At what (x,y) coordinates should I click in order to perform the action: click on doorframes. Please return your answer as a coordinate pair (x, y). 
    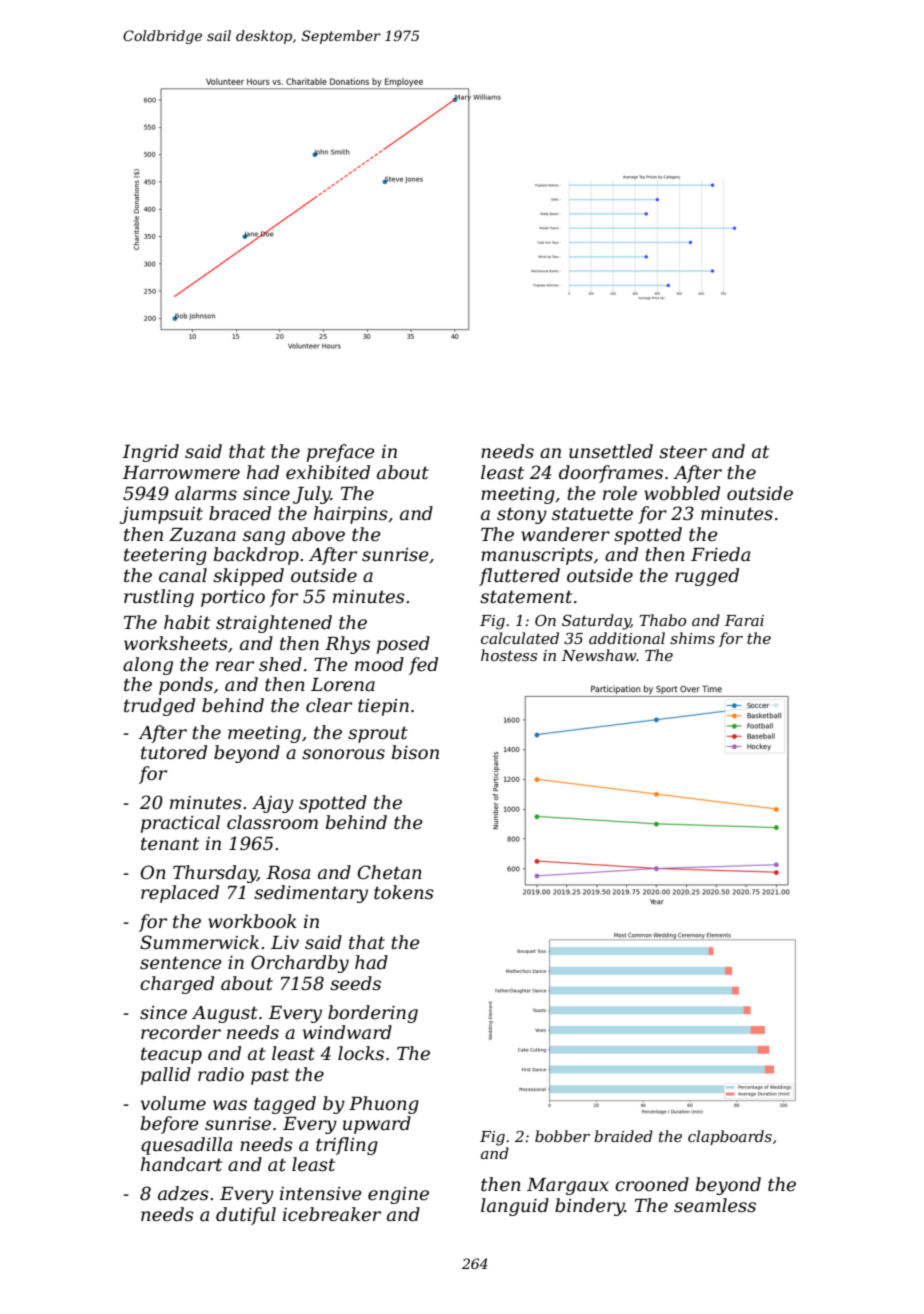
    Looking at the image, I should click on (611, 474).
